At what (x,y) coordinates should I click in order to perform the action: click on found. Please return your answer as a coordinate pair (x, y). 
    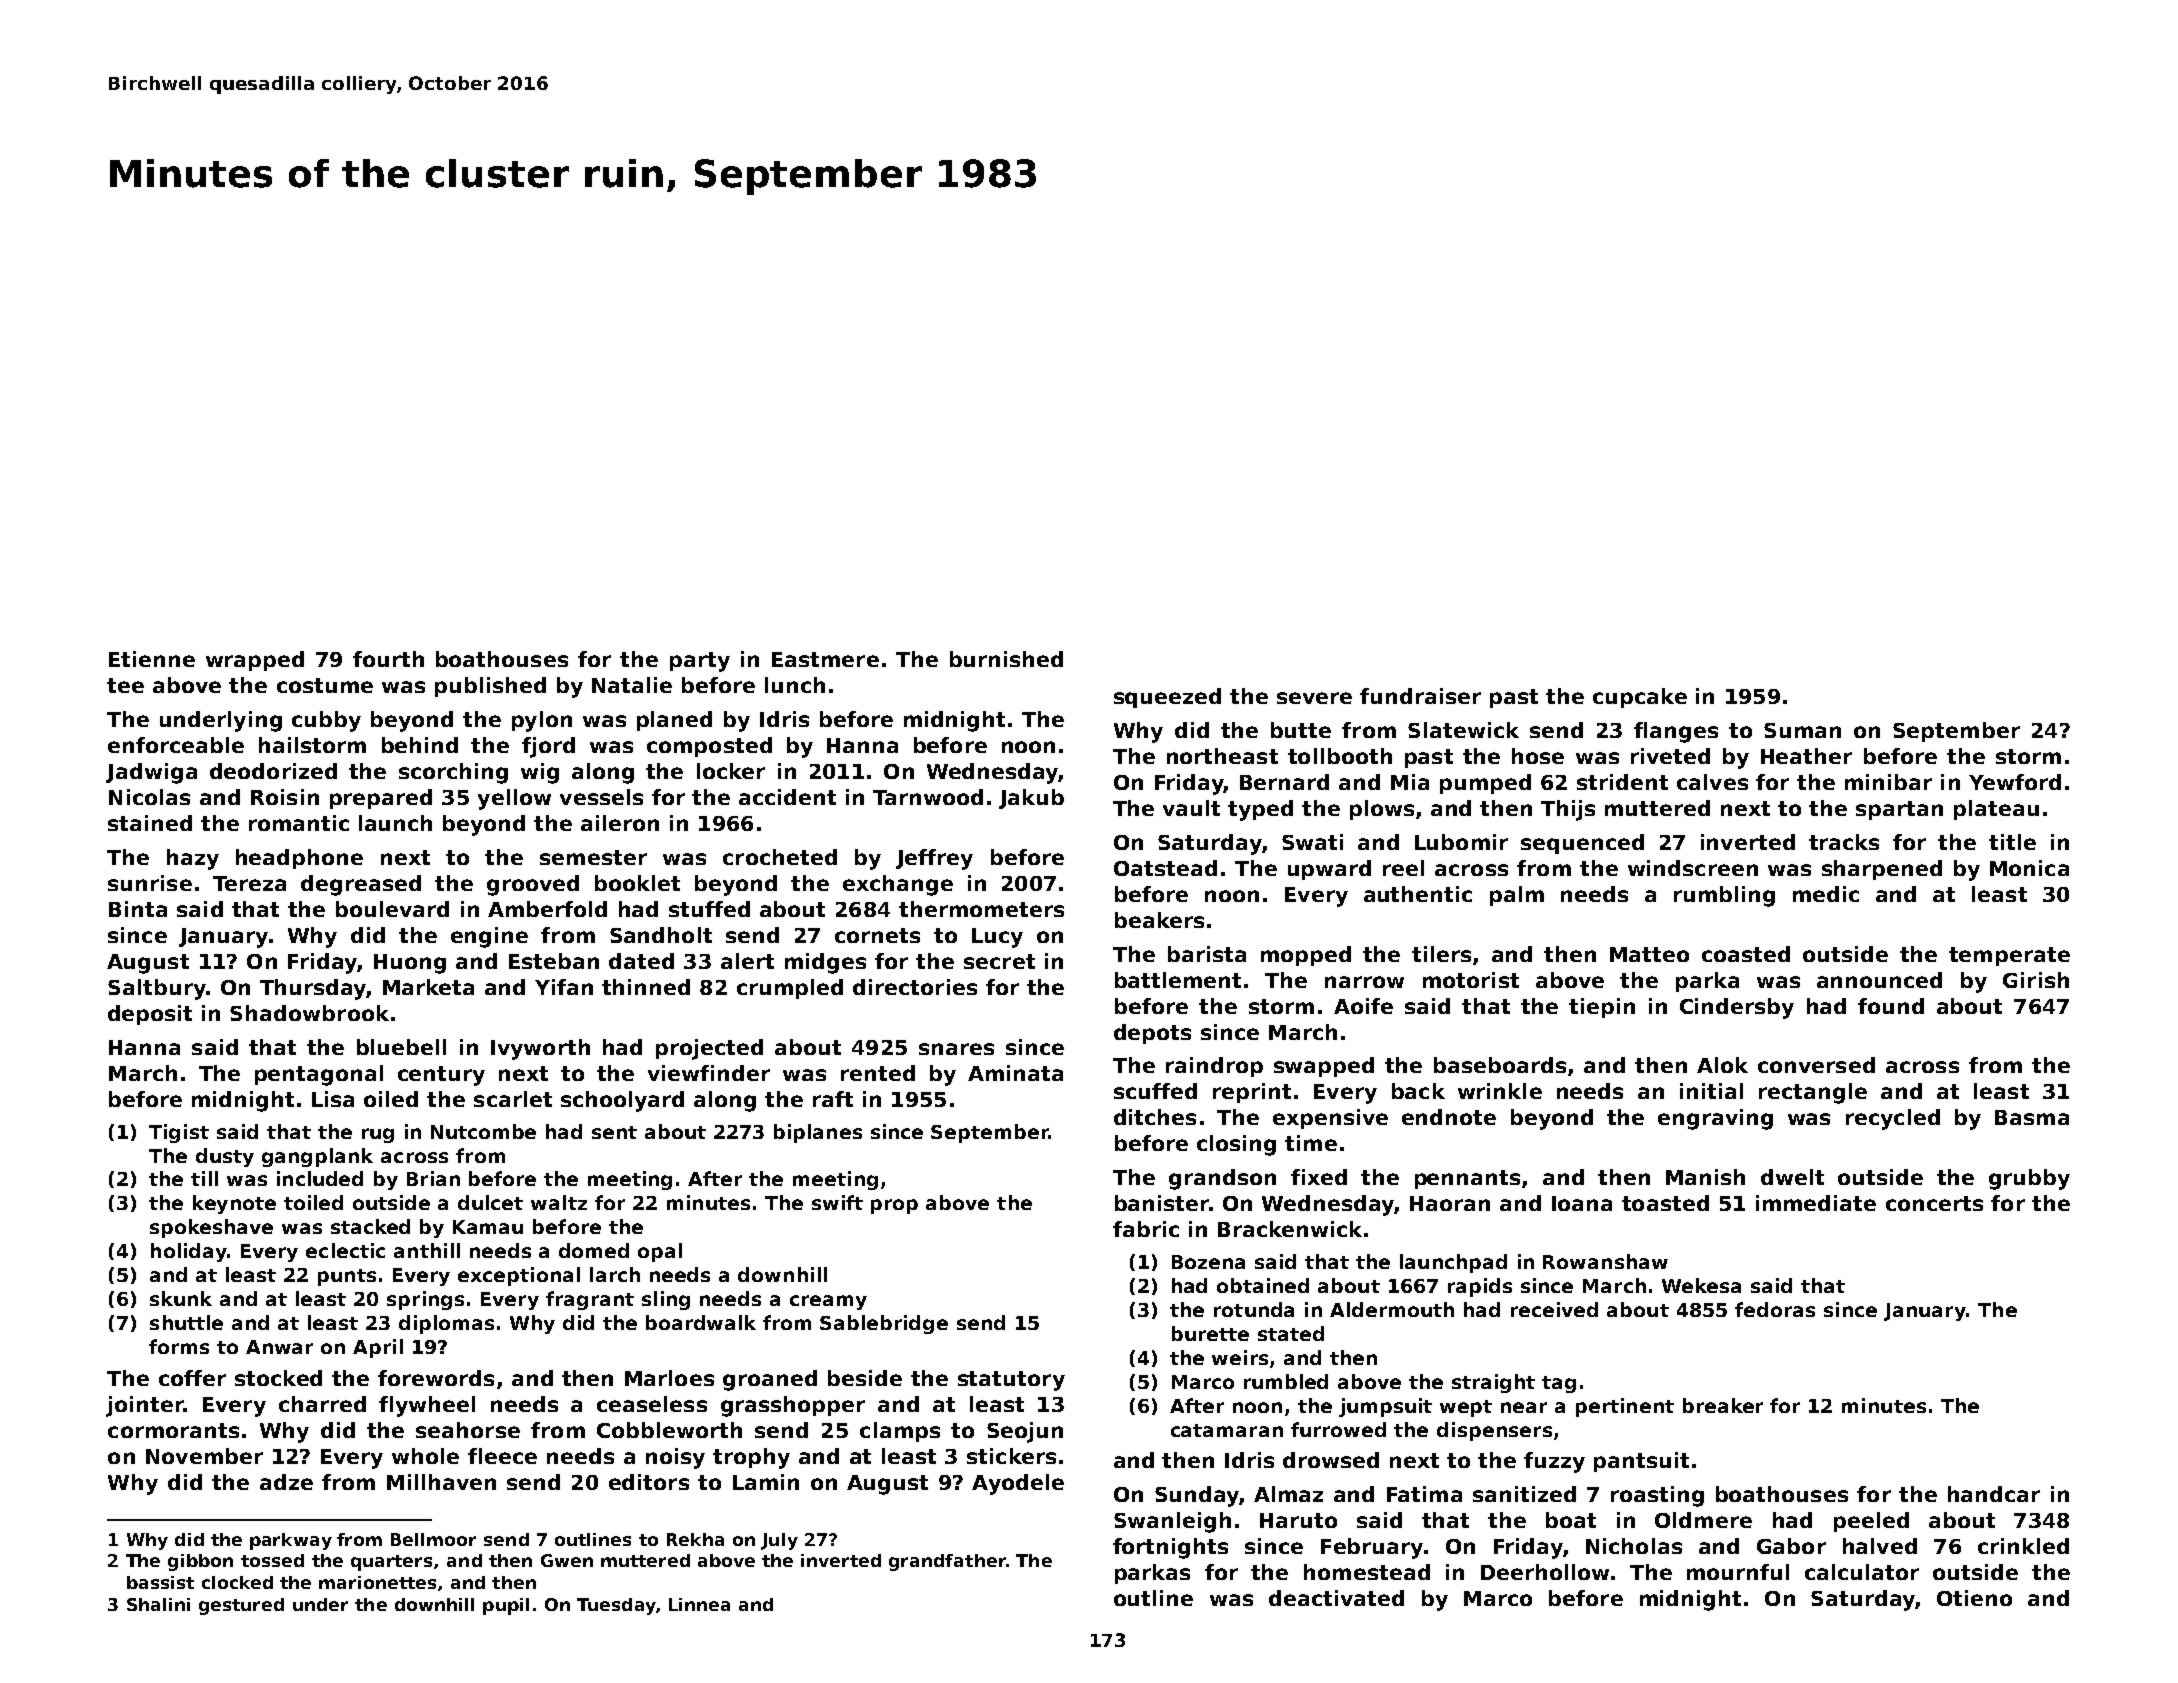
    Looking at the image, I should click on (1891, 1006).
